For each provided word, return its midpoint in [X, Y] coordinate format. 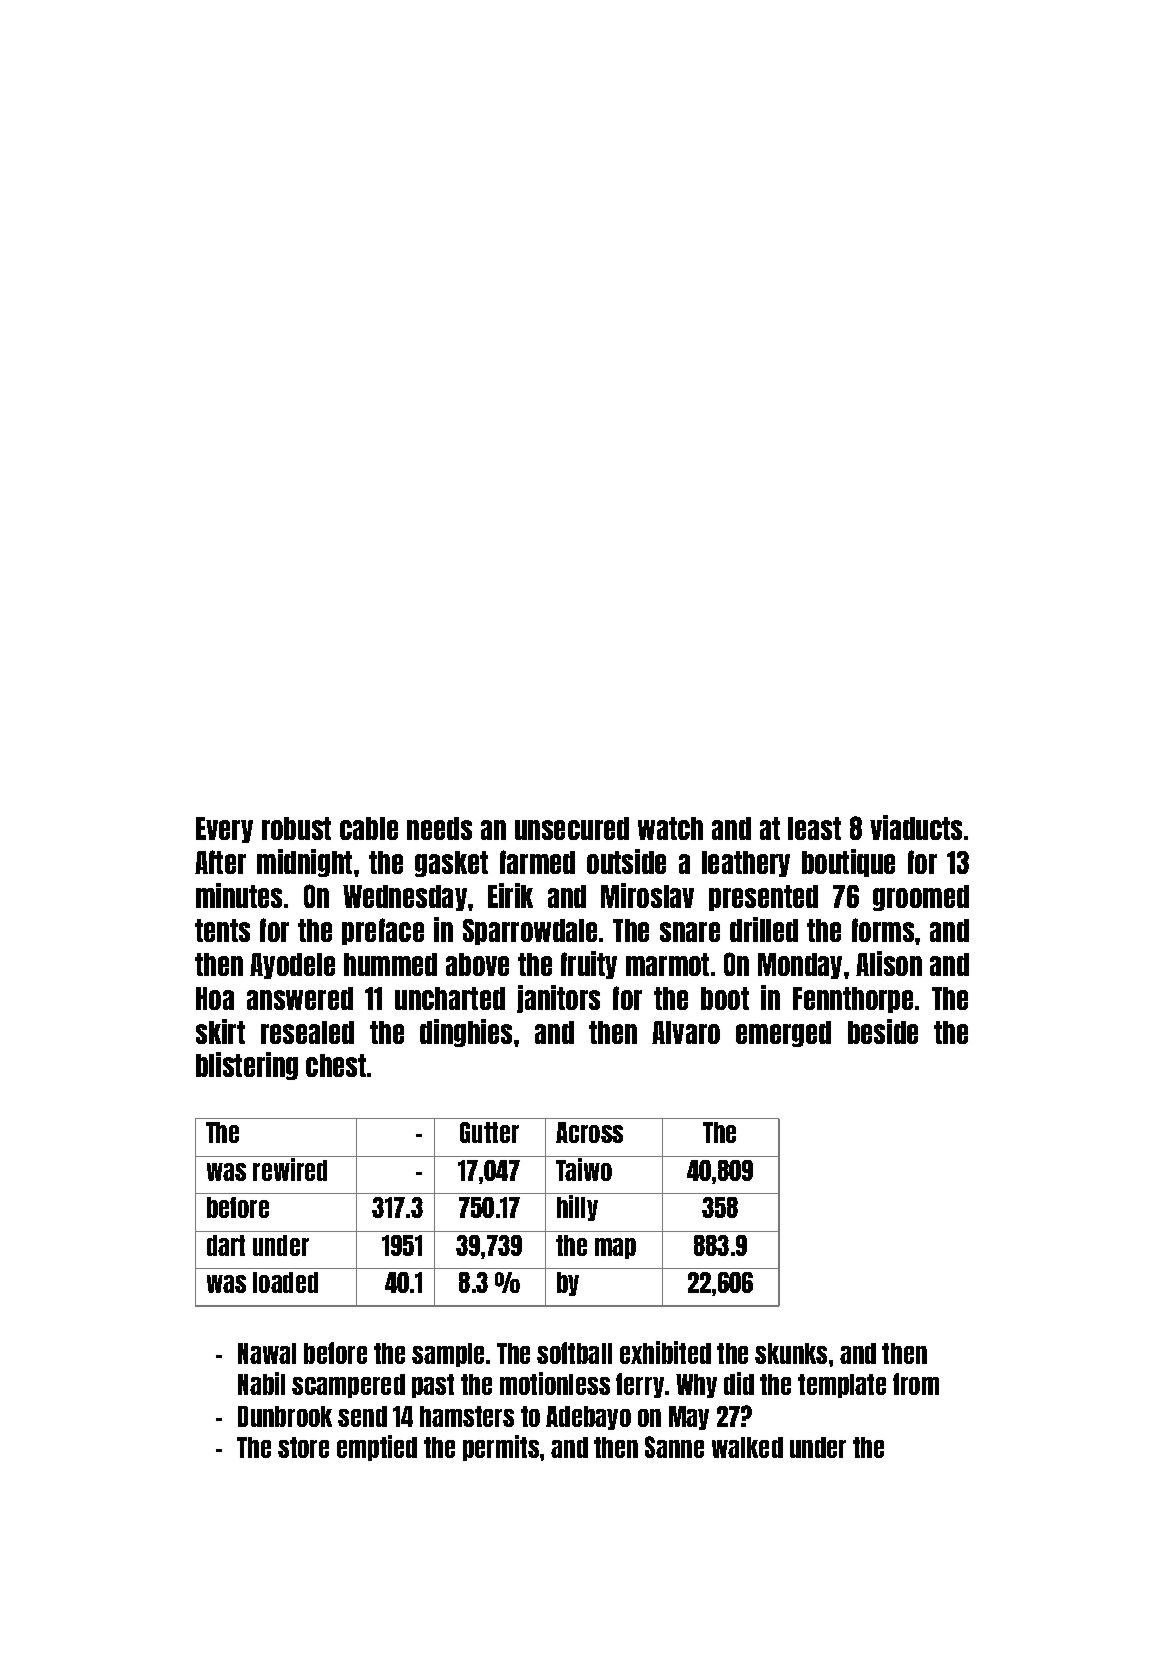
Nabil [261, 1383]
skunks [791, 1353]
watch [670, 828]
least [814, 828]
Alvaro [686, 1032]
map [615, 1248]
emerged [783, 1034]
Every [224, 830]
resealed [307, 1032]
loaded [285, 1282]
